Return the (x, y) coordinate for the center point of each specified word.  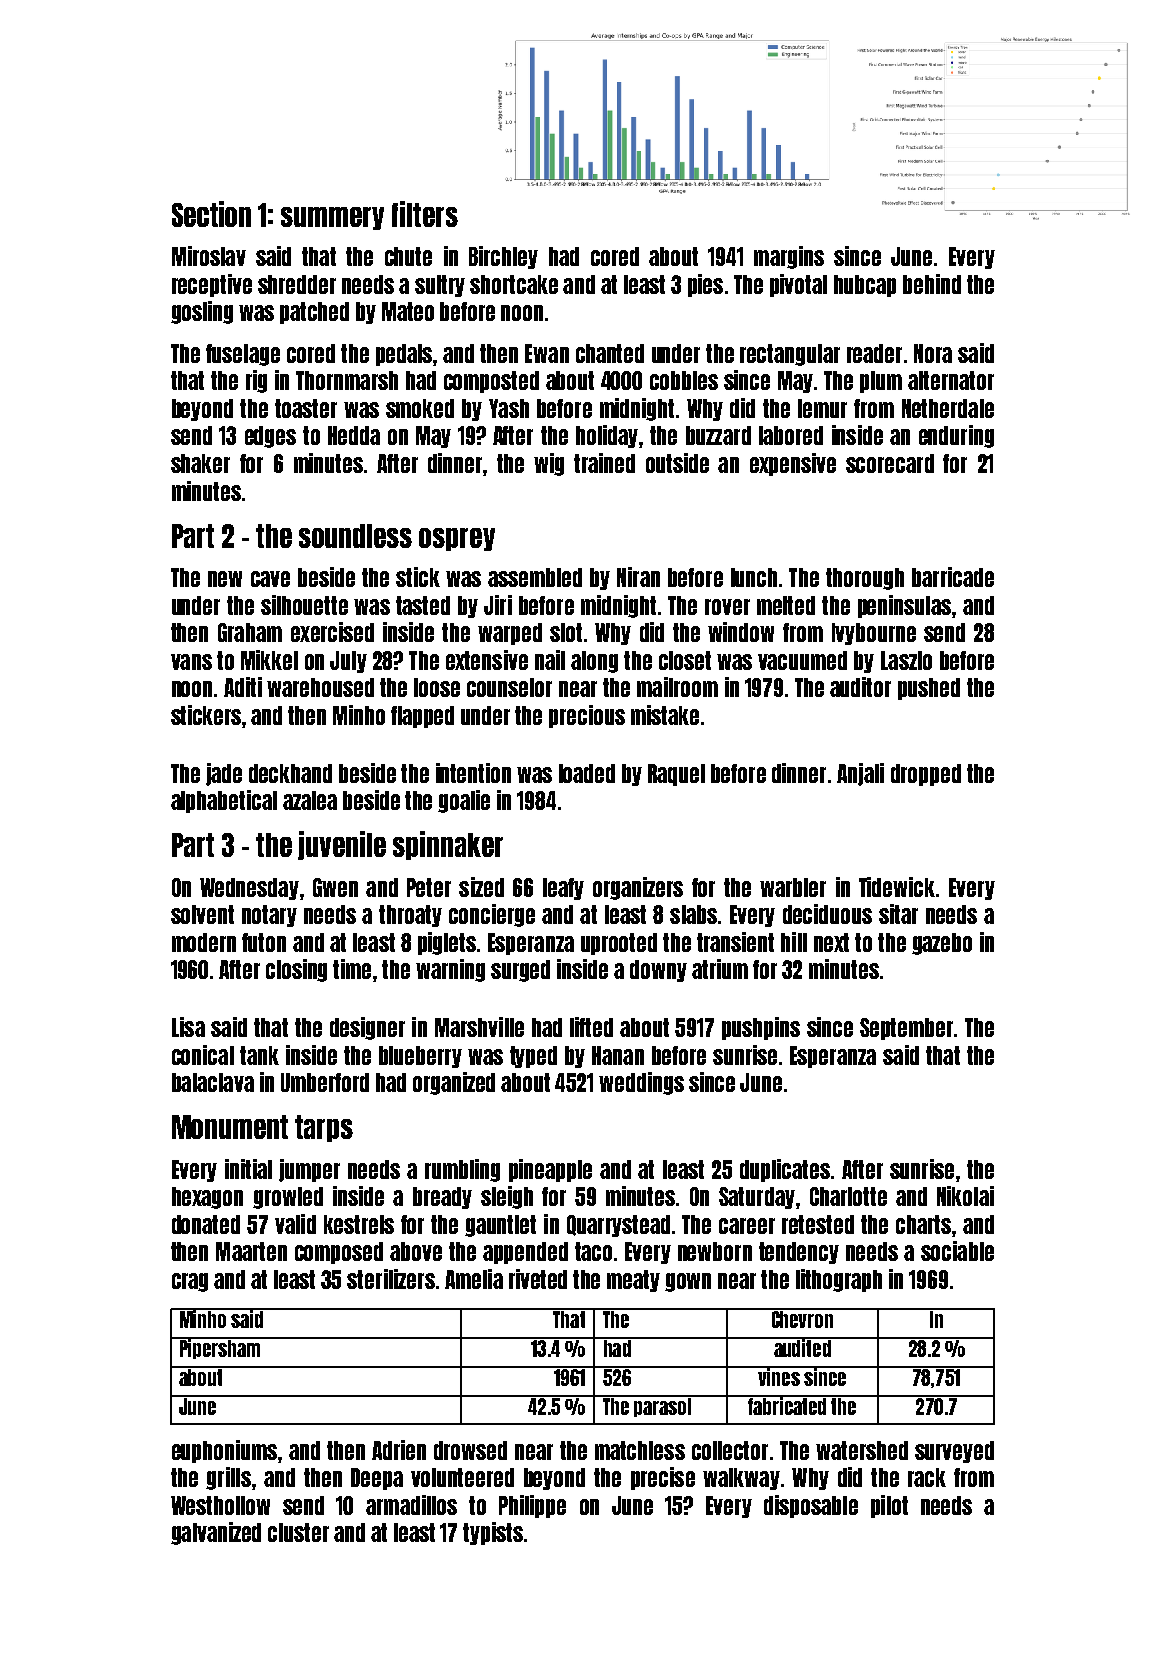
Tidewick (897, 887)
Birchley (503, 257)
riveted (538, 1279)
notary (269, 916)
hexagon (207, 1198)
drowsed (470, 1450)
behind (932, 284)
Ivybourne (874, 634)
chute (408, 256)
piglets (447, 943)
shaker (200, 463)
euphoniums (224, 1451)
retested (818, 1224)
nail (550, 660)
